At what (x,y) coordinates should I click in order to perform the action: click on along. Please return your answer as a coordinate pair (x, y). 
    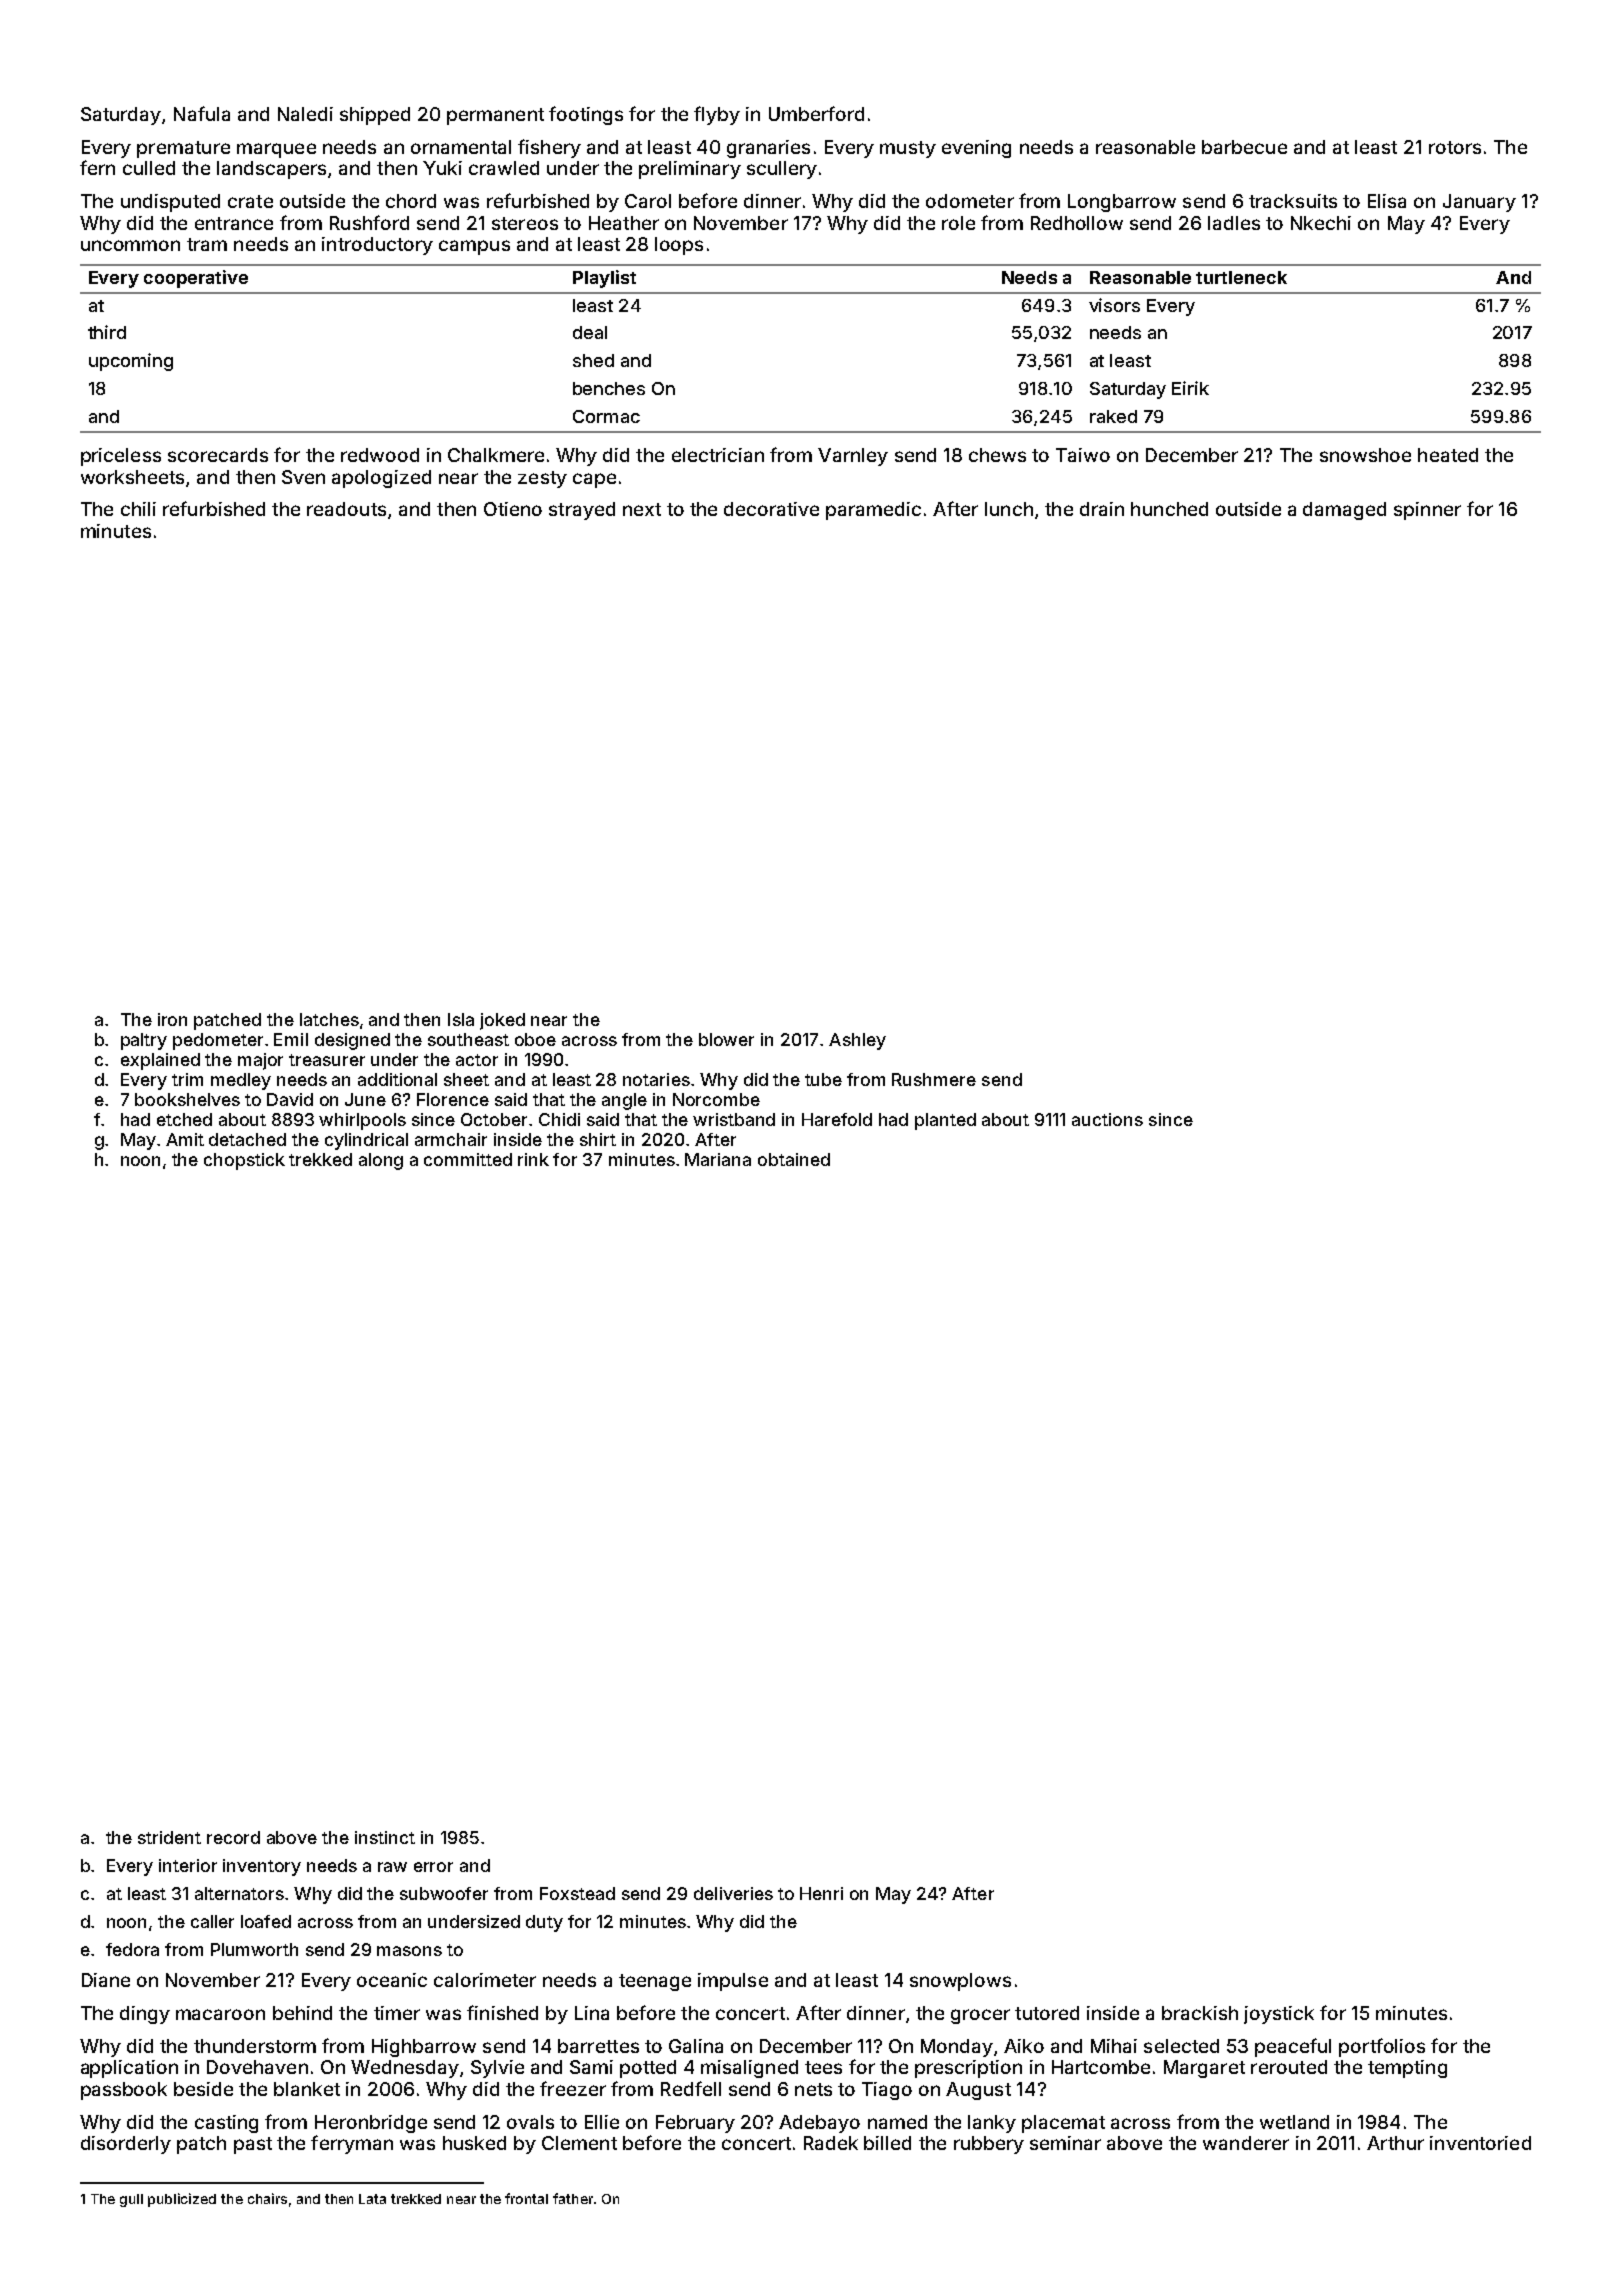
    Looking at the image, I should click on (381, 1161).
